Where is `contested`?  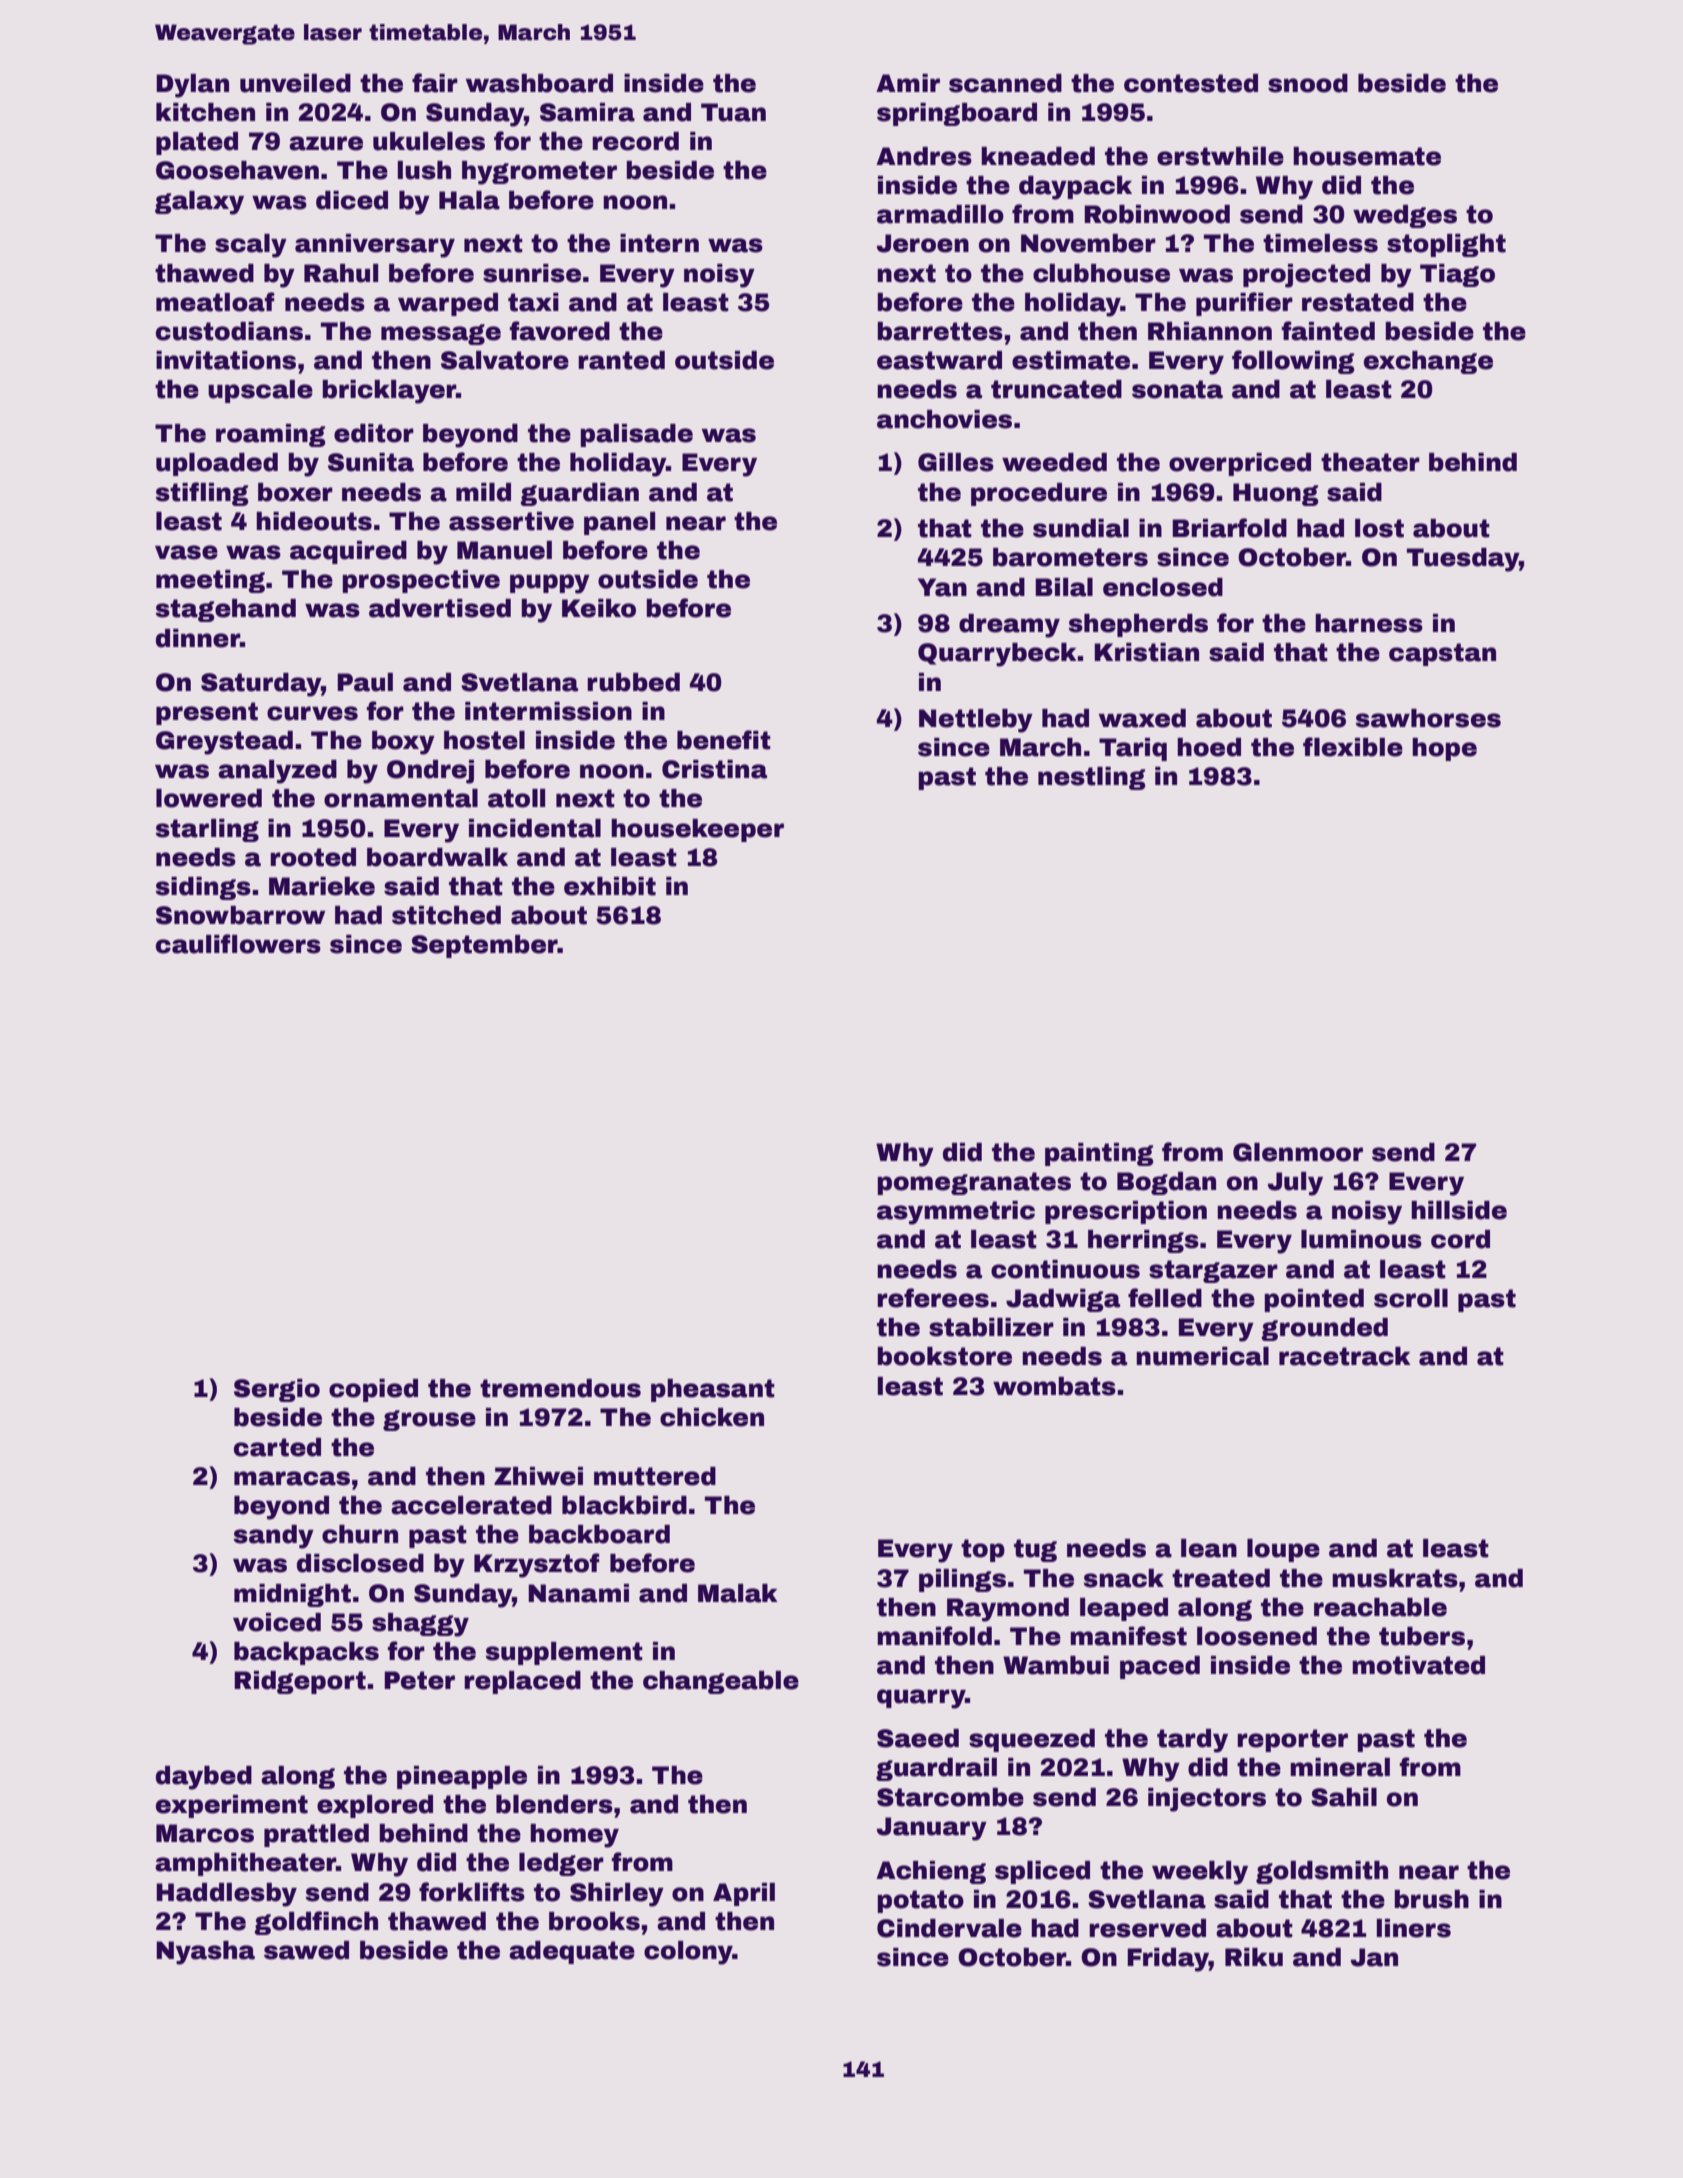 contested is located at coordinates (1191, 83).
